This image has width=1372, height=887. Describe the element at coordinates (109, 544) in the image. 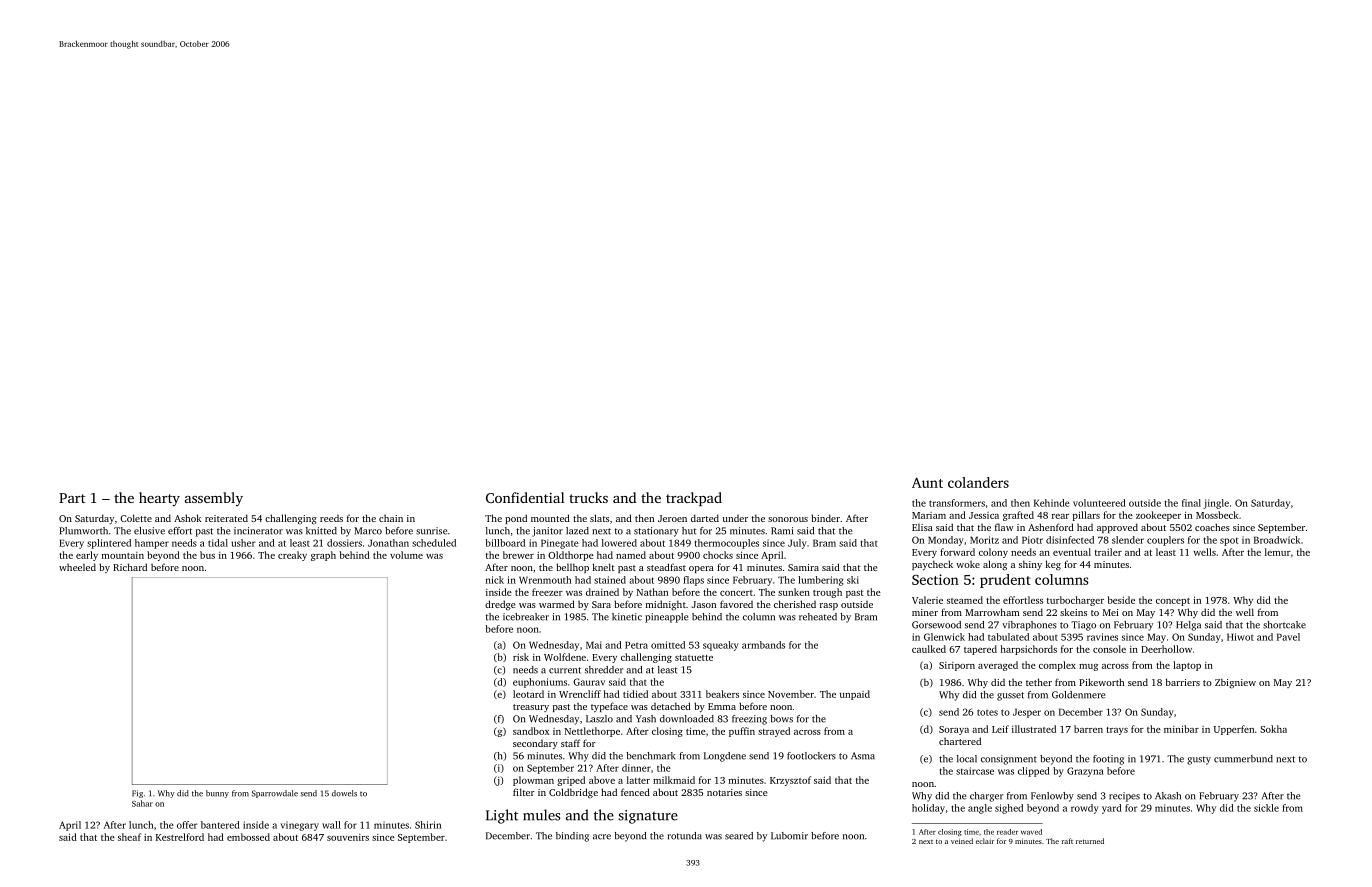

I see `splintered` at that location.
